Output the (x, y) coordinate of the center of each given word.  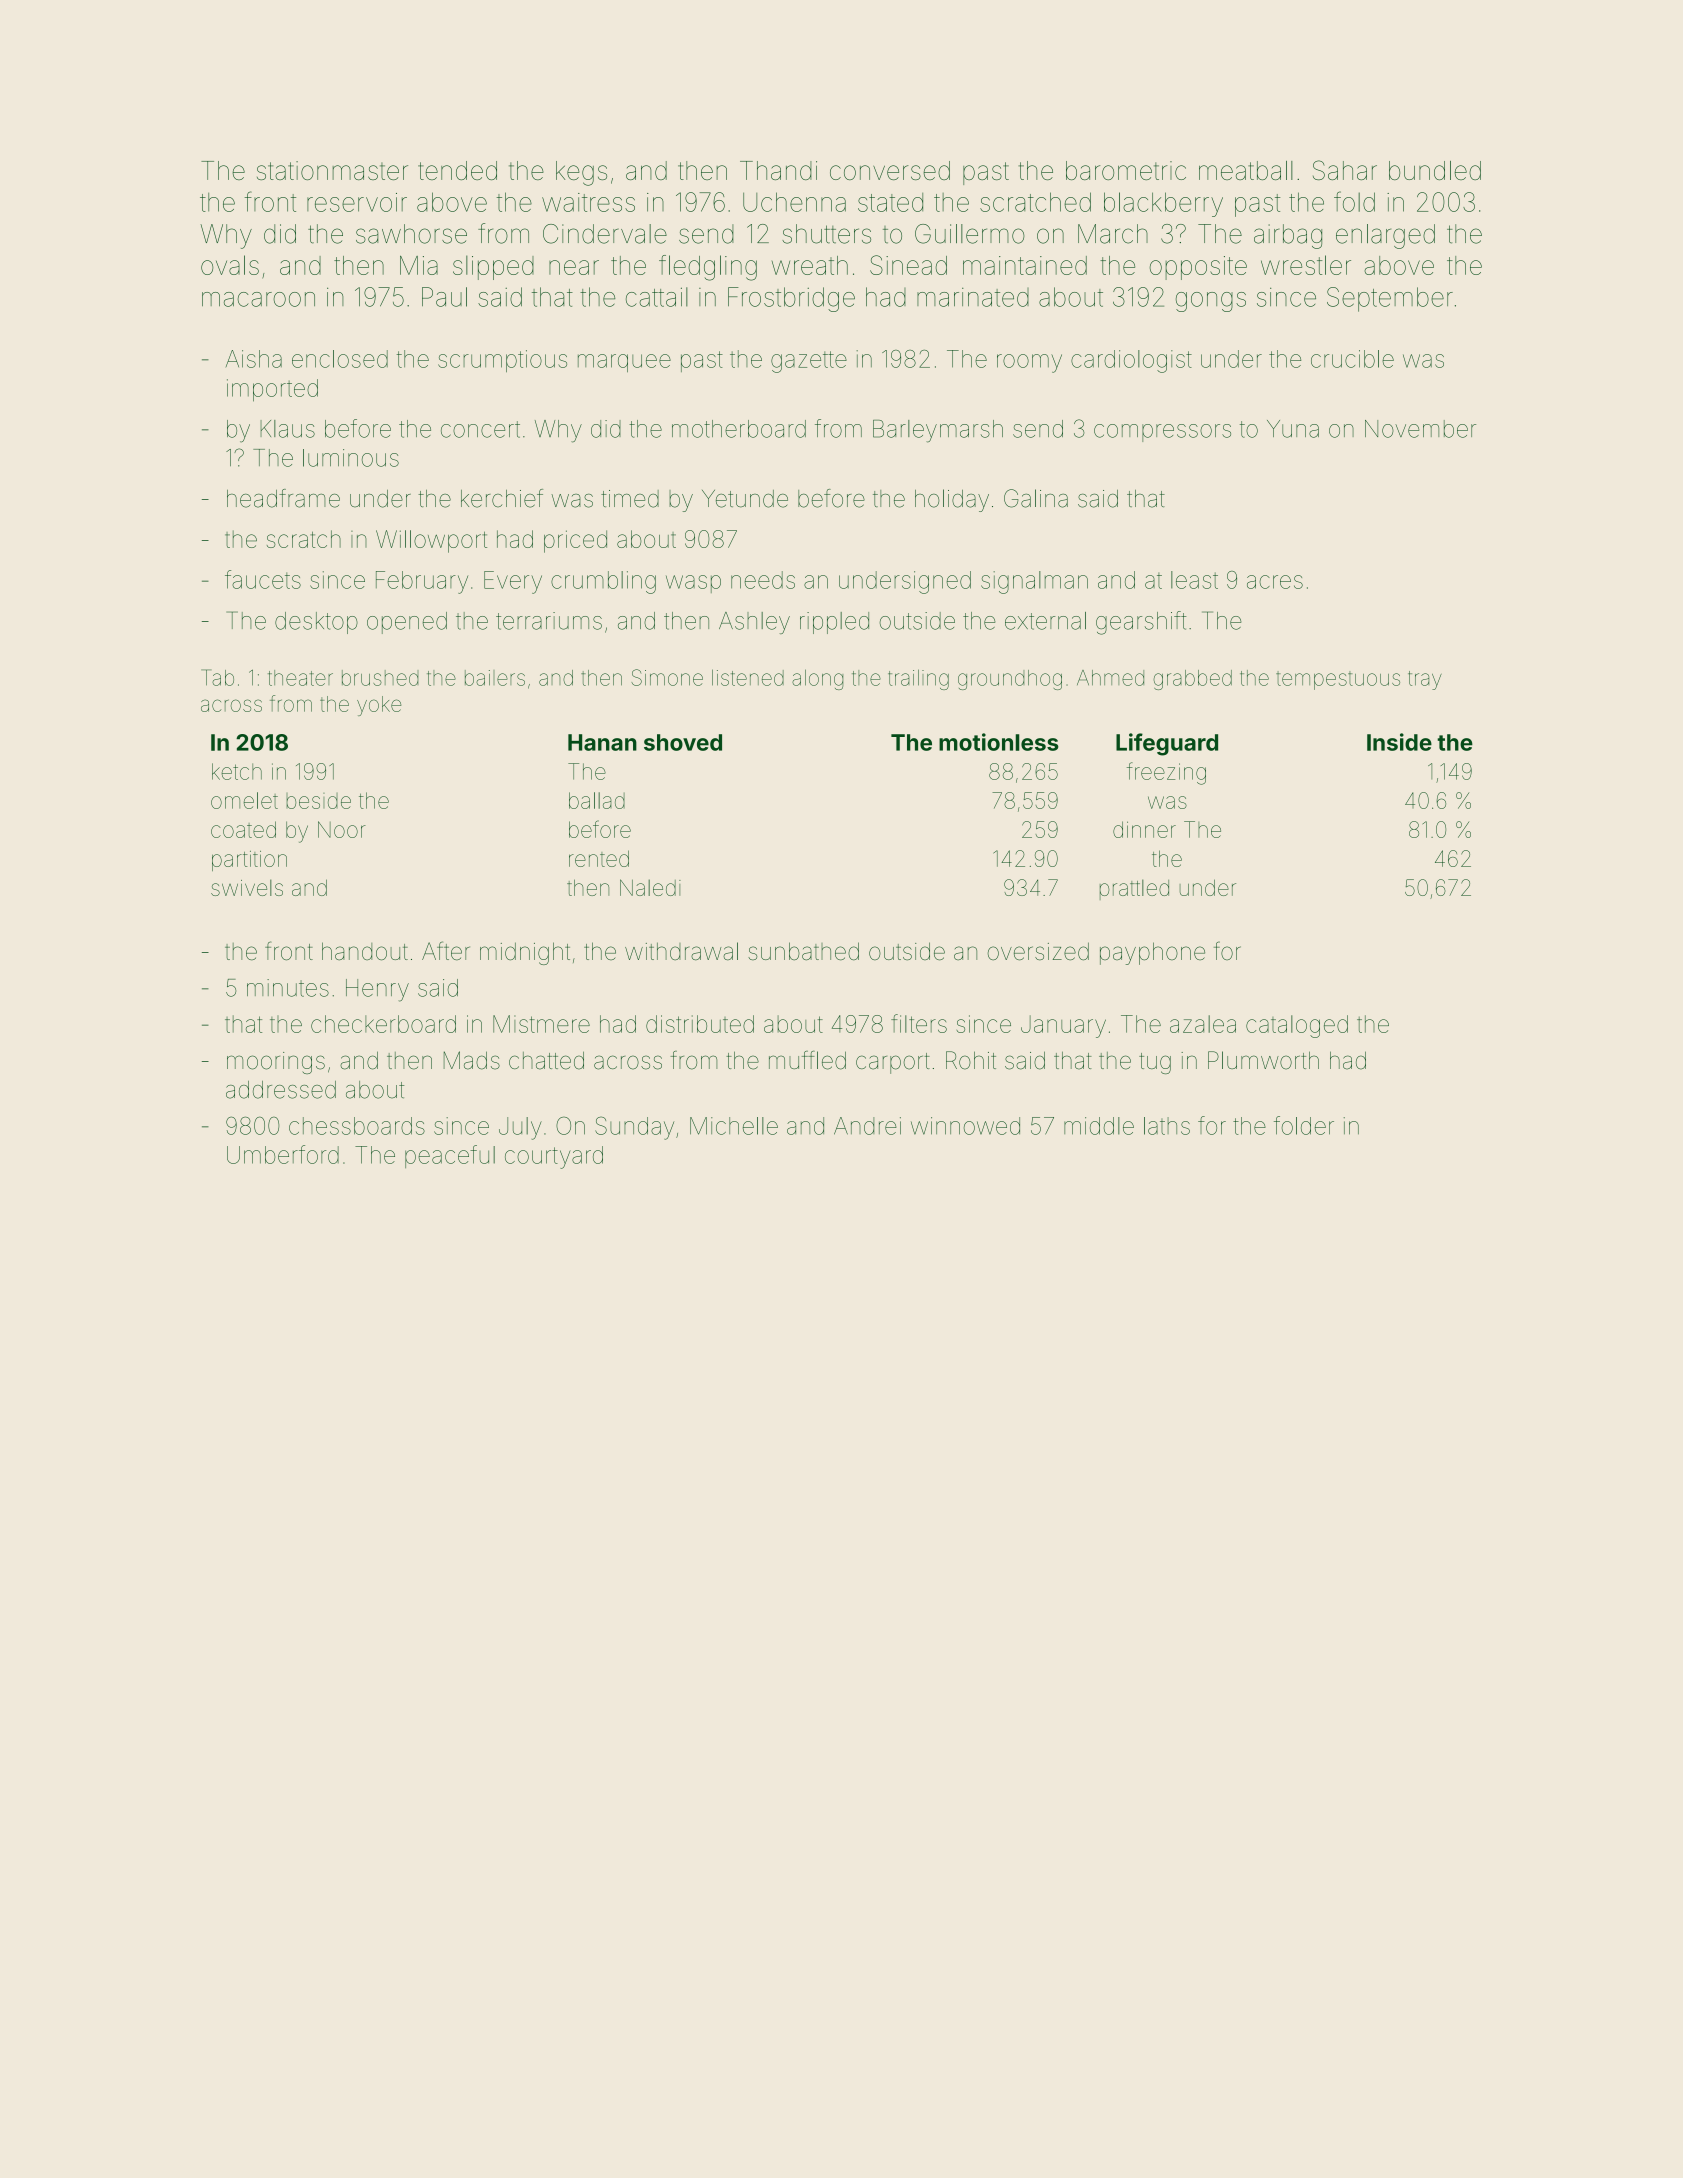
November (1420, 429)
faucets (263, 579)
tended (457, 170)
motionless (999, 742)
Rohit (971, 1060)
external (1045, 621)
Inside (1399, 742)
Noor (342, 829)
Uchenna (794, 202)
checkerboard (383, 1024)
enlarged (1385, 236)
